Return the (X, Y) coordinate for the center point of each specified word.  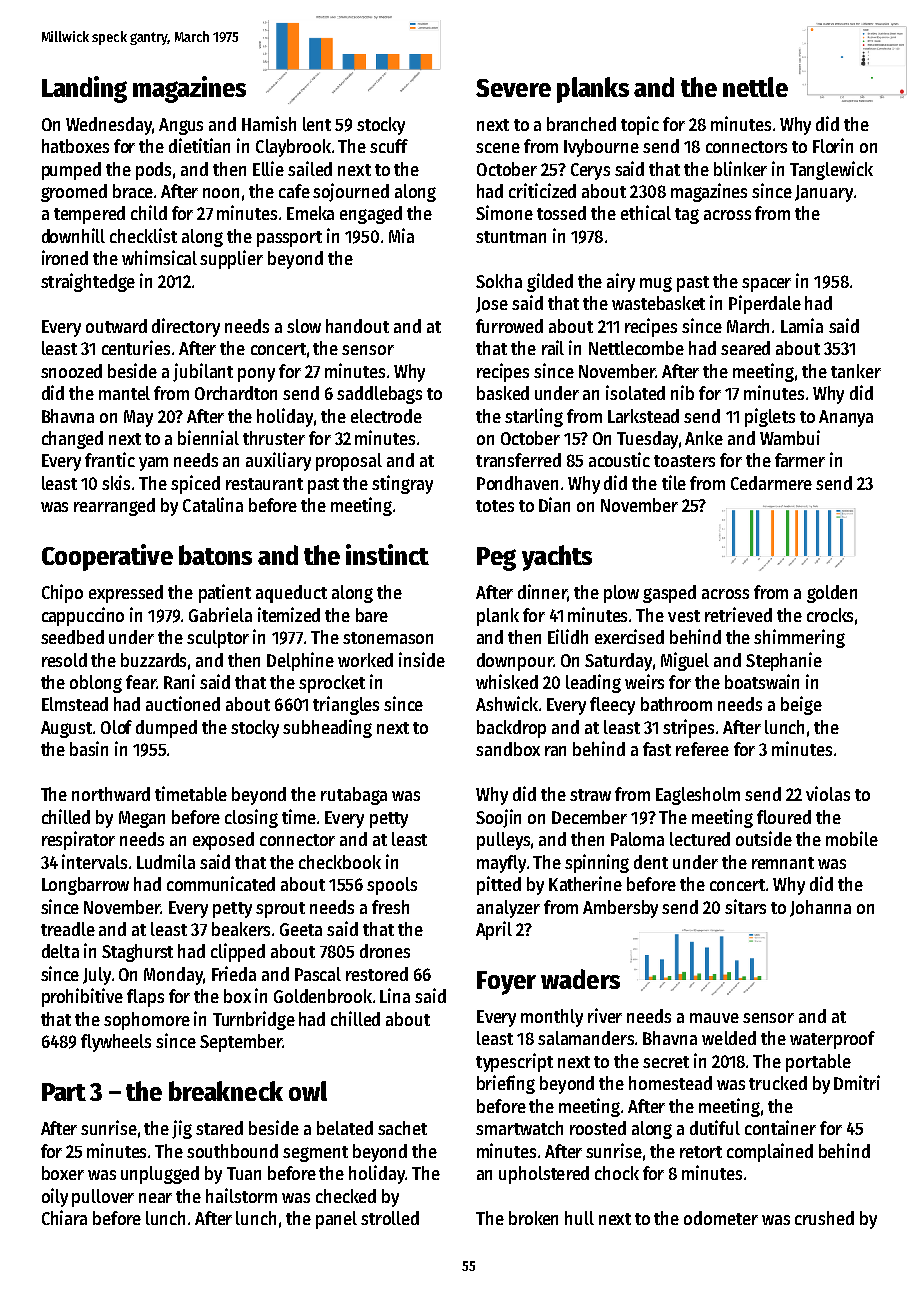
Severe (513, 88)
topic (640, 125)
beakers (241, 929)
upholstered (544, 1175)
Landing (84, 89)
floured (784, 817)
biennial (208, 437)
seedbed (72, 637)
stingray (402, 484)
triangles (346, 705)
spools (392, 886)
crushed (824, 1218)
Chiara (64, 1217)
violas (828, 793)
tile (674, 482)
